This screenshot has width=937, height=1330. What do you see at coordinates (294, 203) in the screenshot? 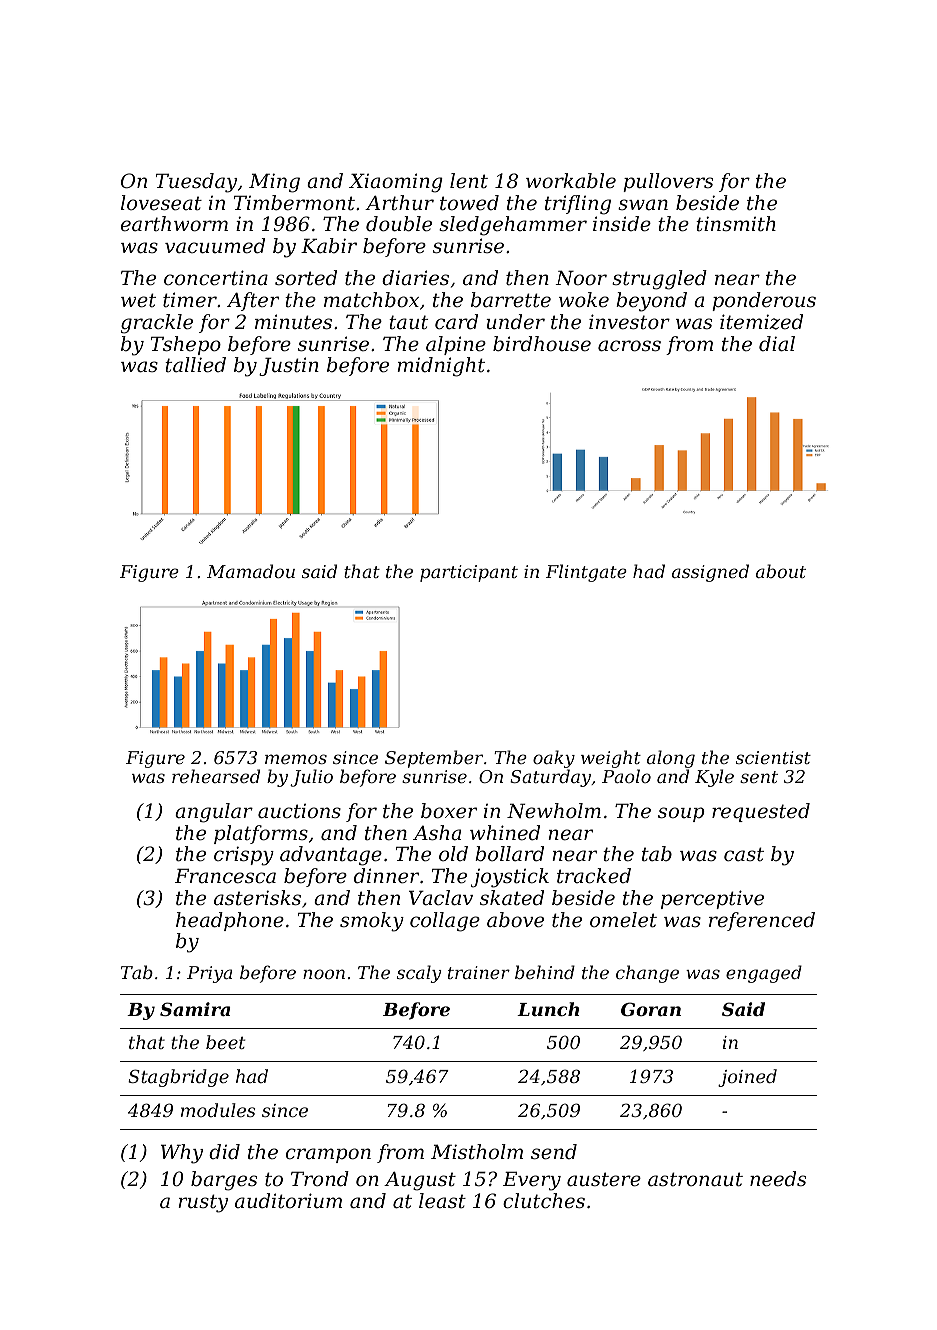
I see `Timbermont` at bounding box center [294, 203].
